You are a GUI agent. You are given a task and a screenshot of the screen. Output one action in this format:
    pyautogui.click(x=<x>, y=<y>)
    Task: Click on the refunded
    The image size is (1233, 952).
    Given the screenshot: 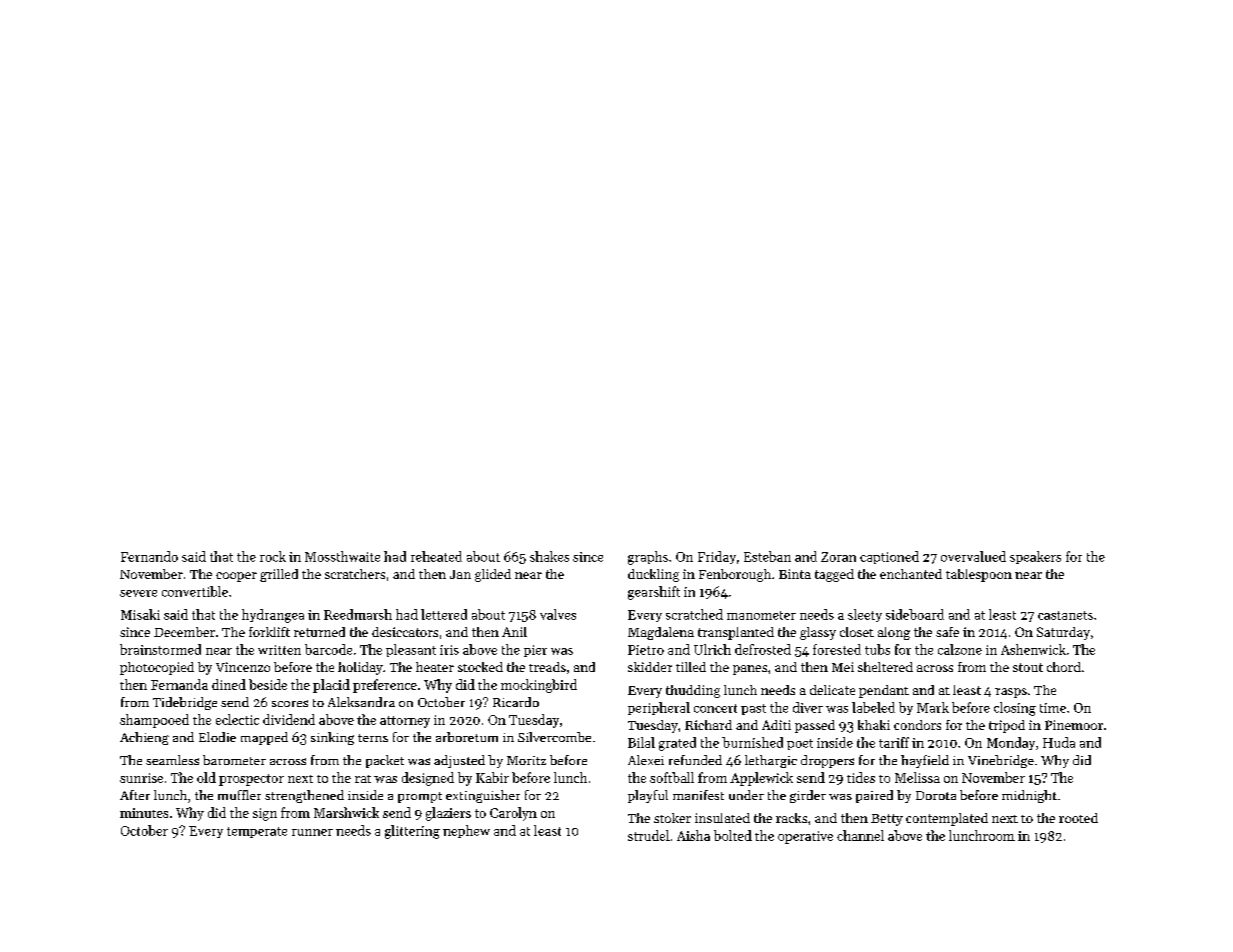 What is the action you would take?
    pyautogui.click(x=695, y=760)
